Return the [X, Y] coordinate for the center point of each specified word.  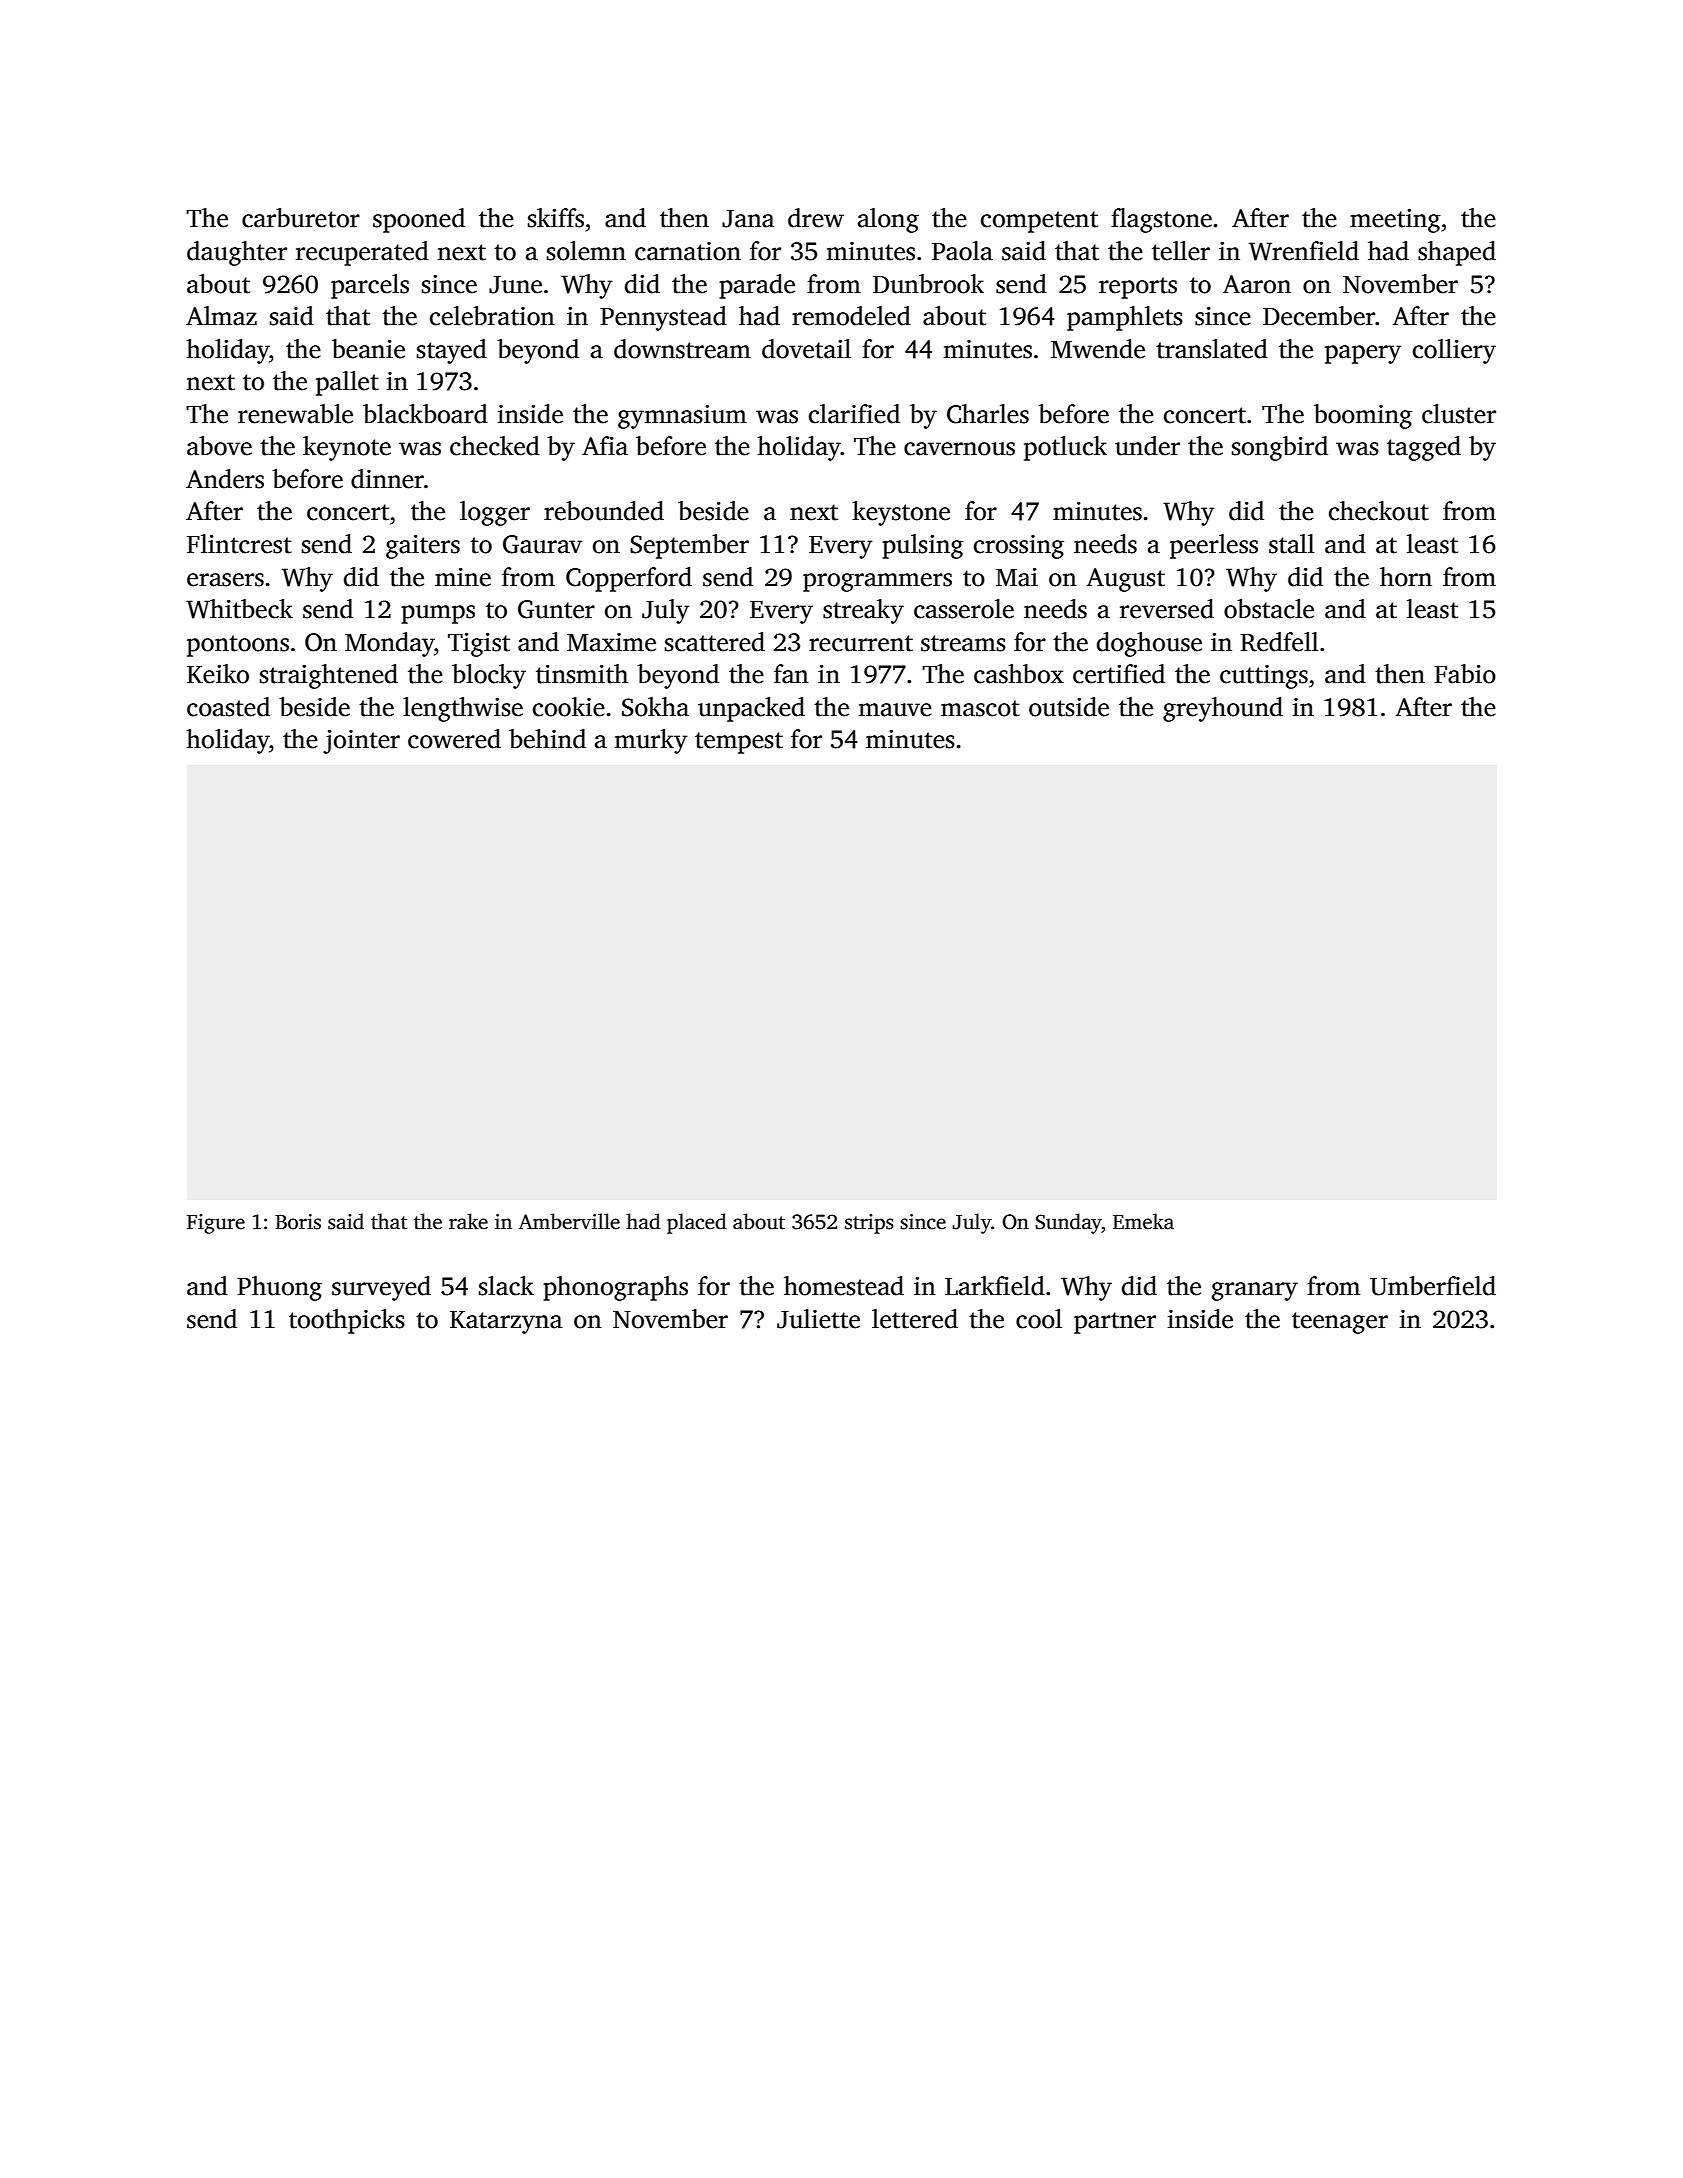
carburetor [301, 218]
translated [1212, 349]
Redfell [1279, 642]
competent [1039, 222]
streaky [863, 611]
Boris [298, 1222]
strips [869, 1224]
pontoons [238, 646]
